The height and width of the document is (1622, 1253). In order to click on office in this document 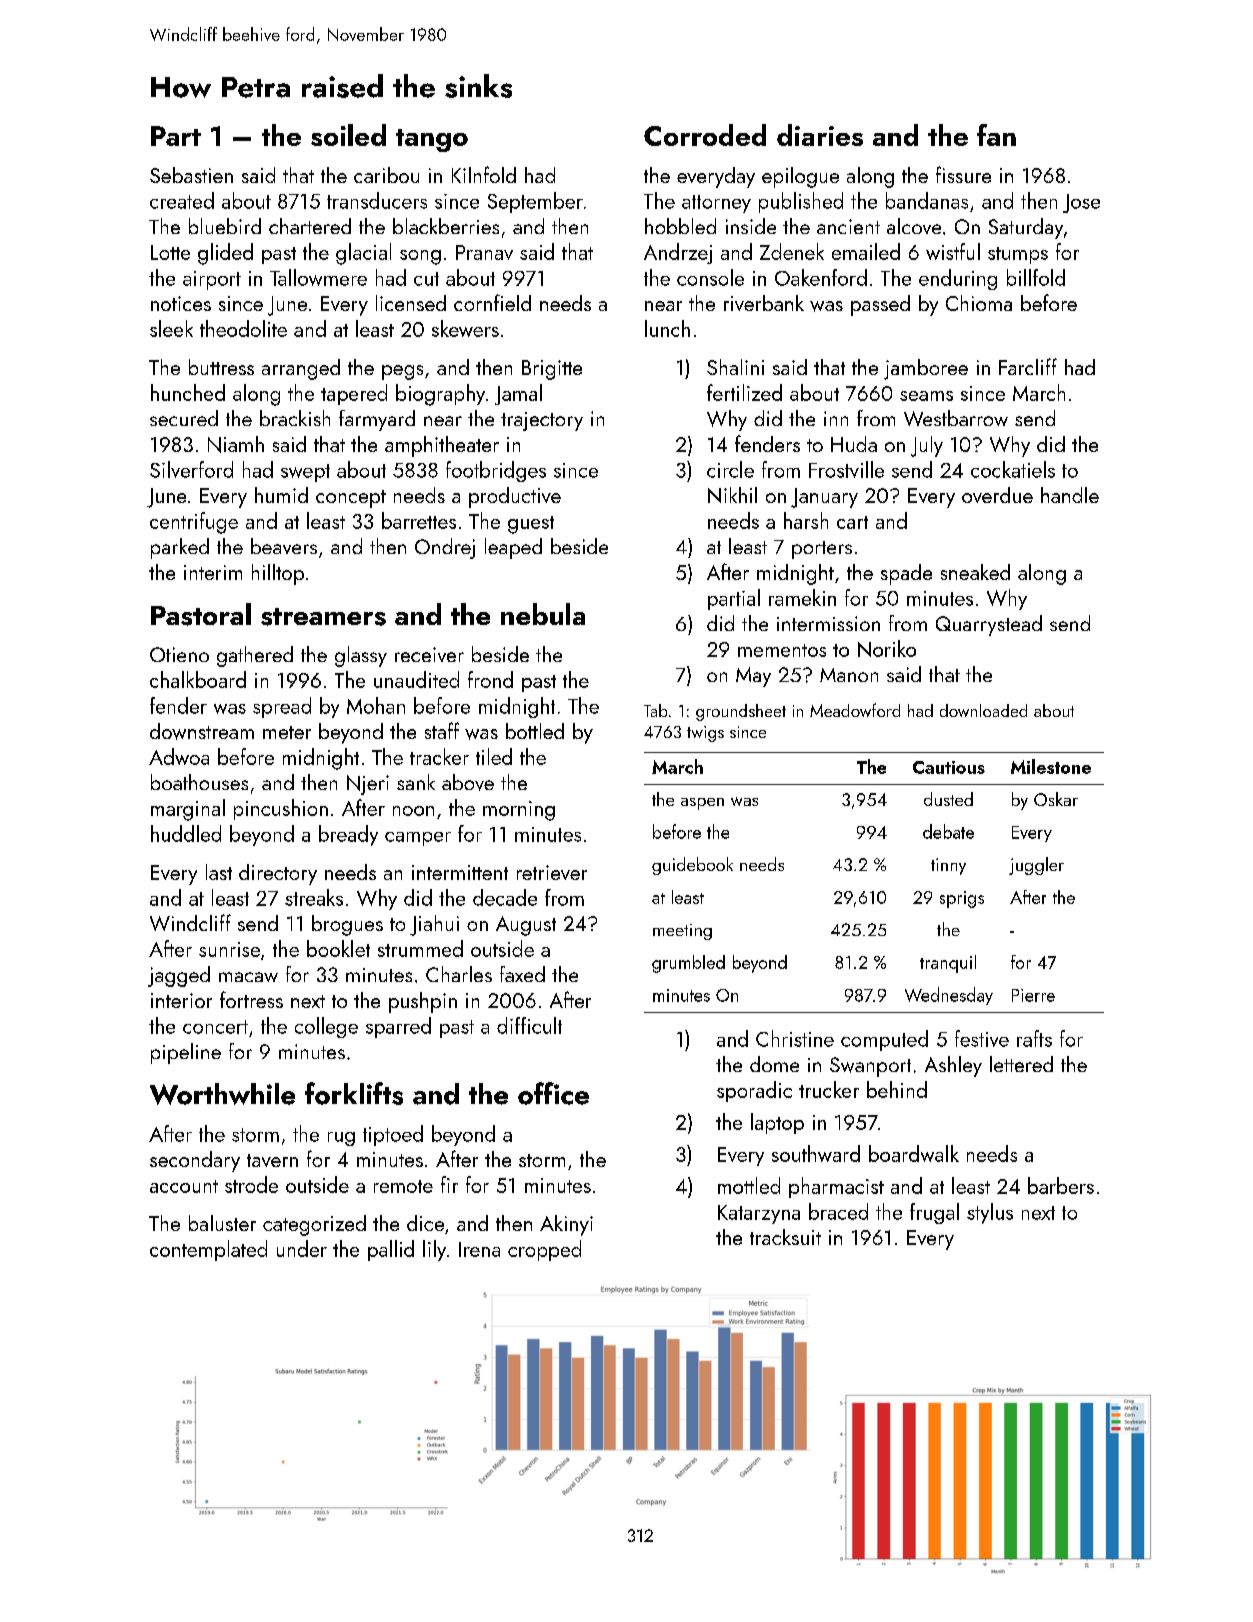, I will do `click(553, 1093)`.
